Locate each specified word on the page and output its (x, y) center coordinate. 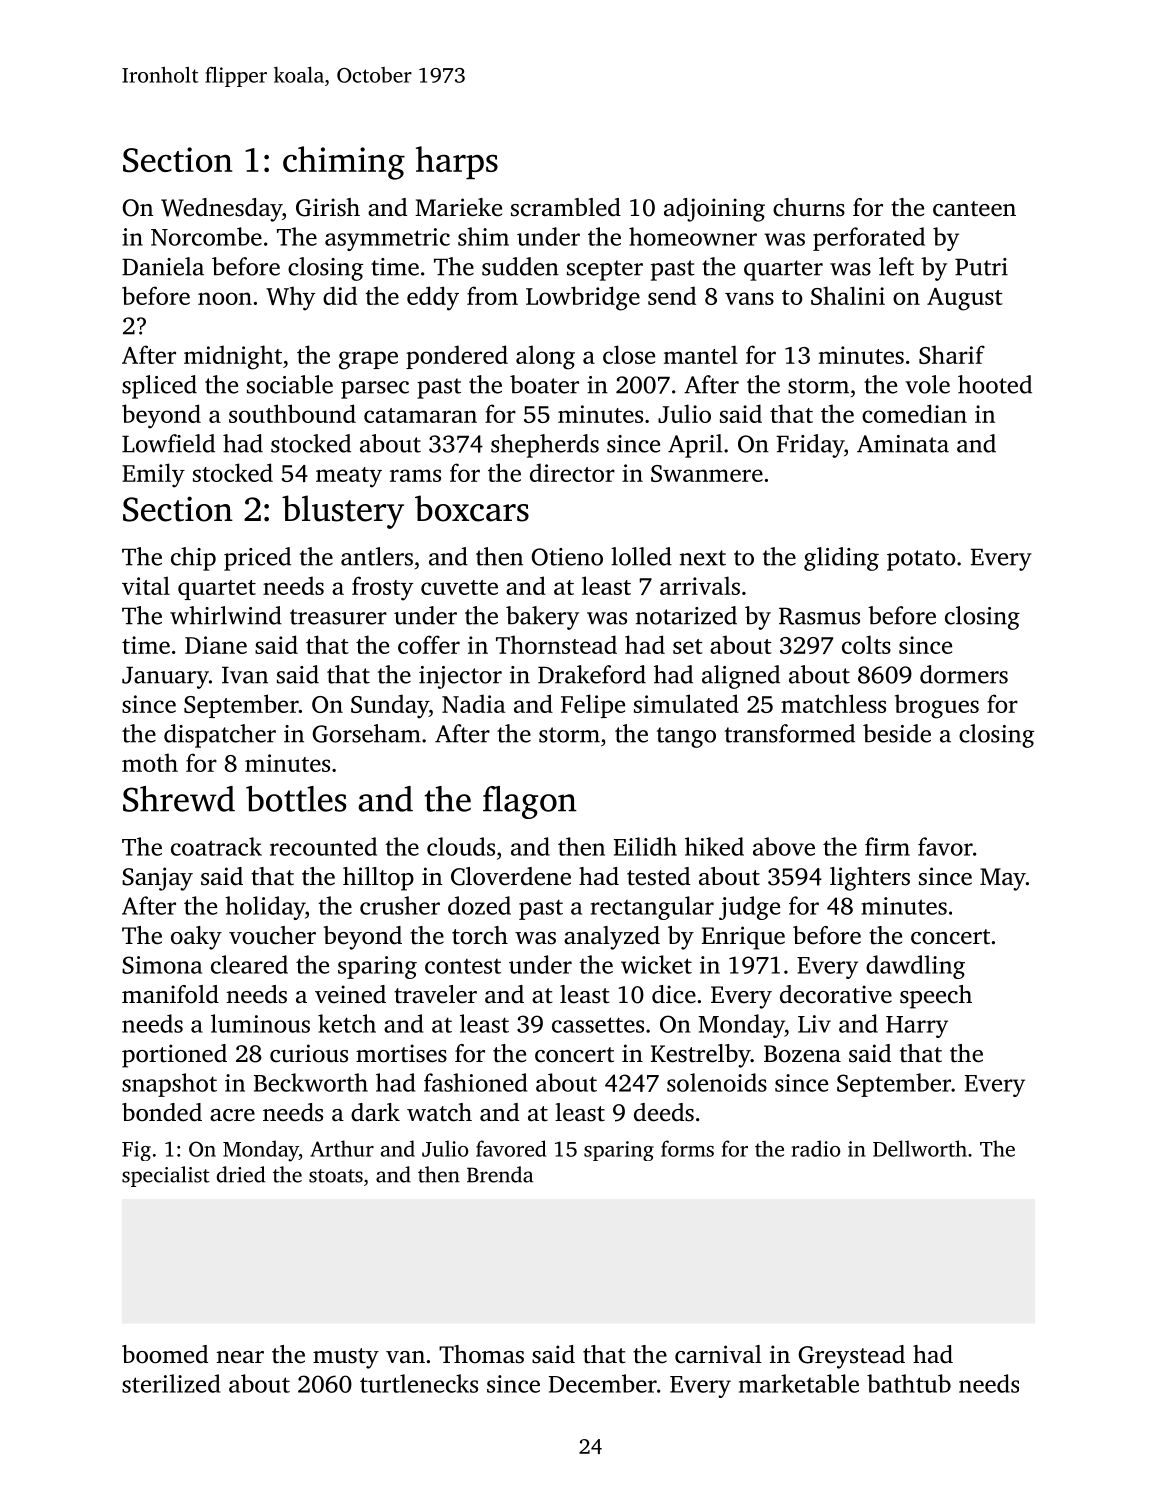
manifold (170, 994)
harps (457, 163)
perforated (869, 239)
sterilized (171, 1383)
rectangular (652, 908)
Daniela (163, 266)
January (165, 677)
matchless (833, 703)
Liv (814, 1024)
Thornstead (556, 644)
